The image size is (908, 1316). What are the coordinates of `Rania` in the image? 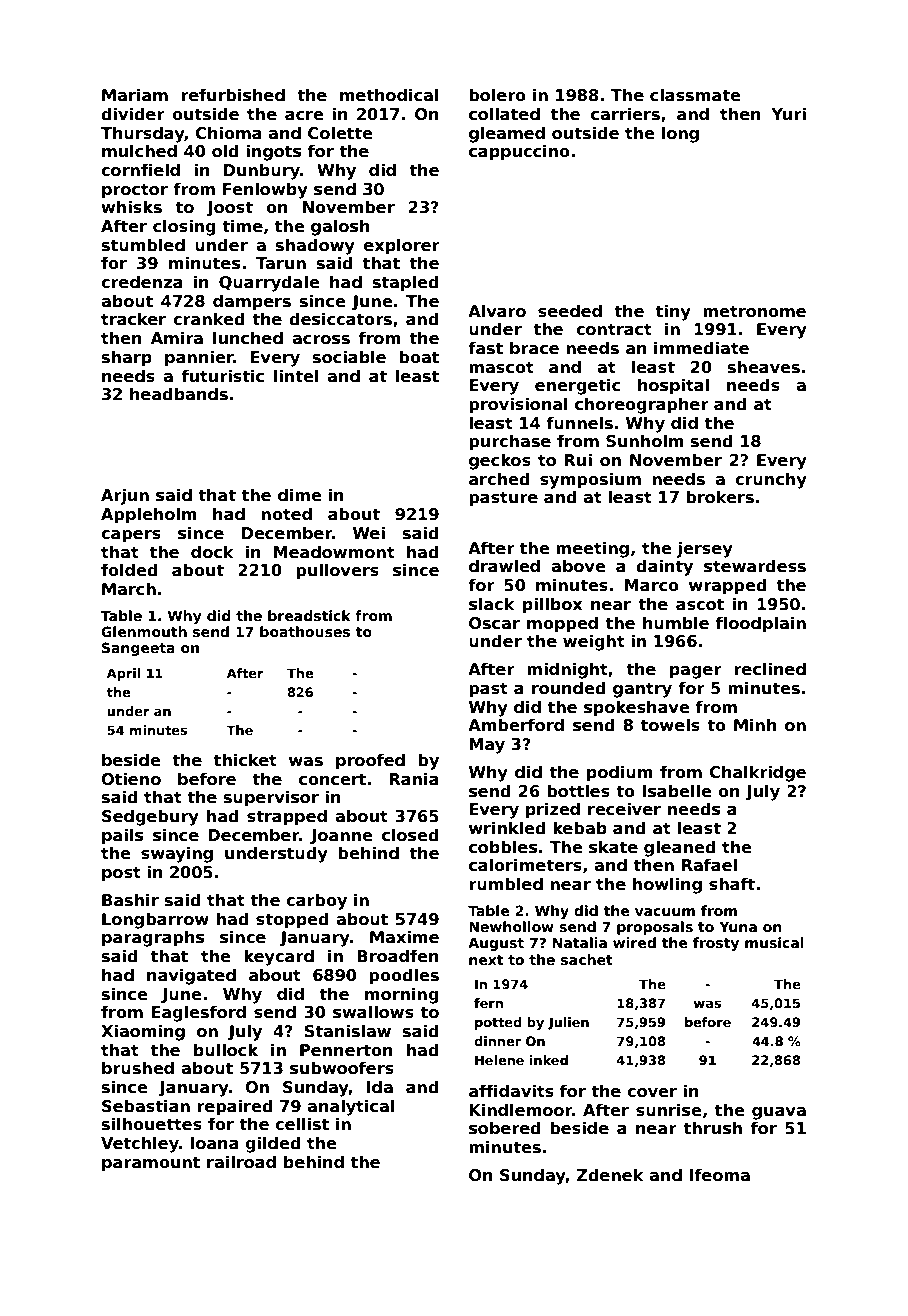 It's located at (414, 779).
